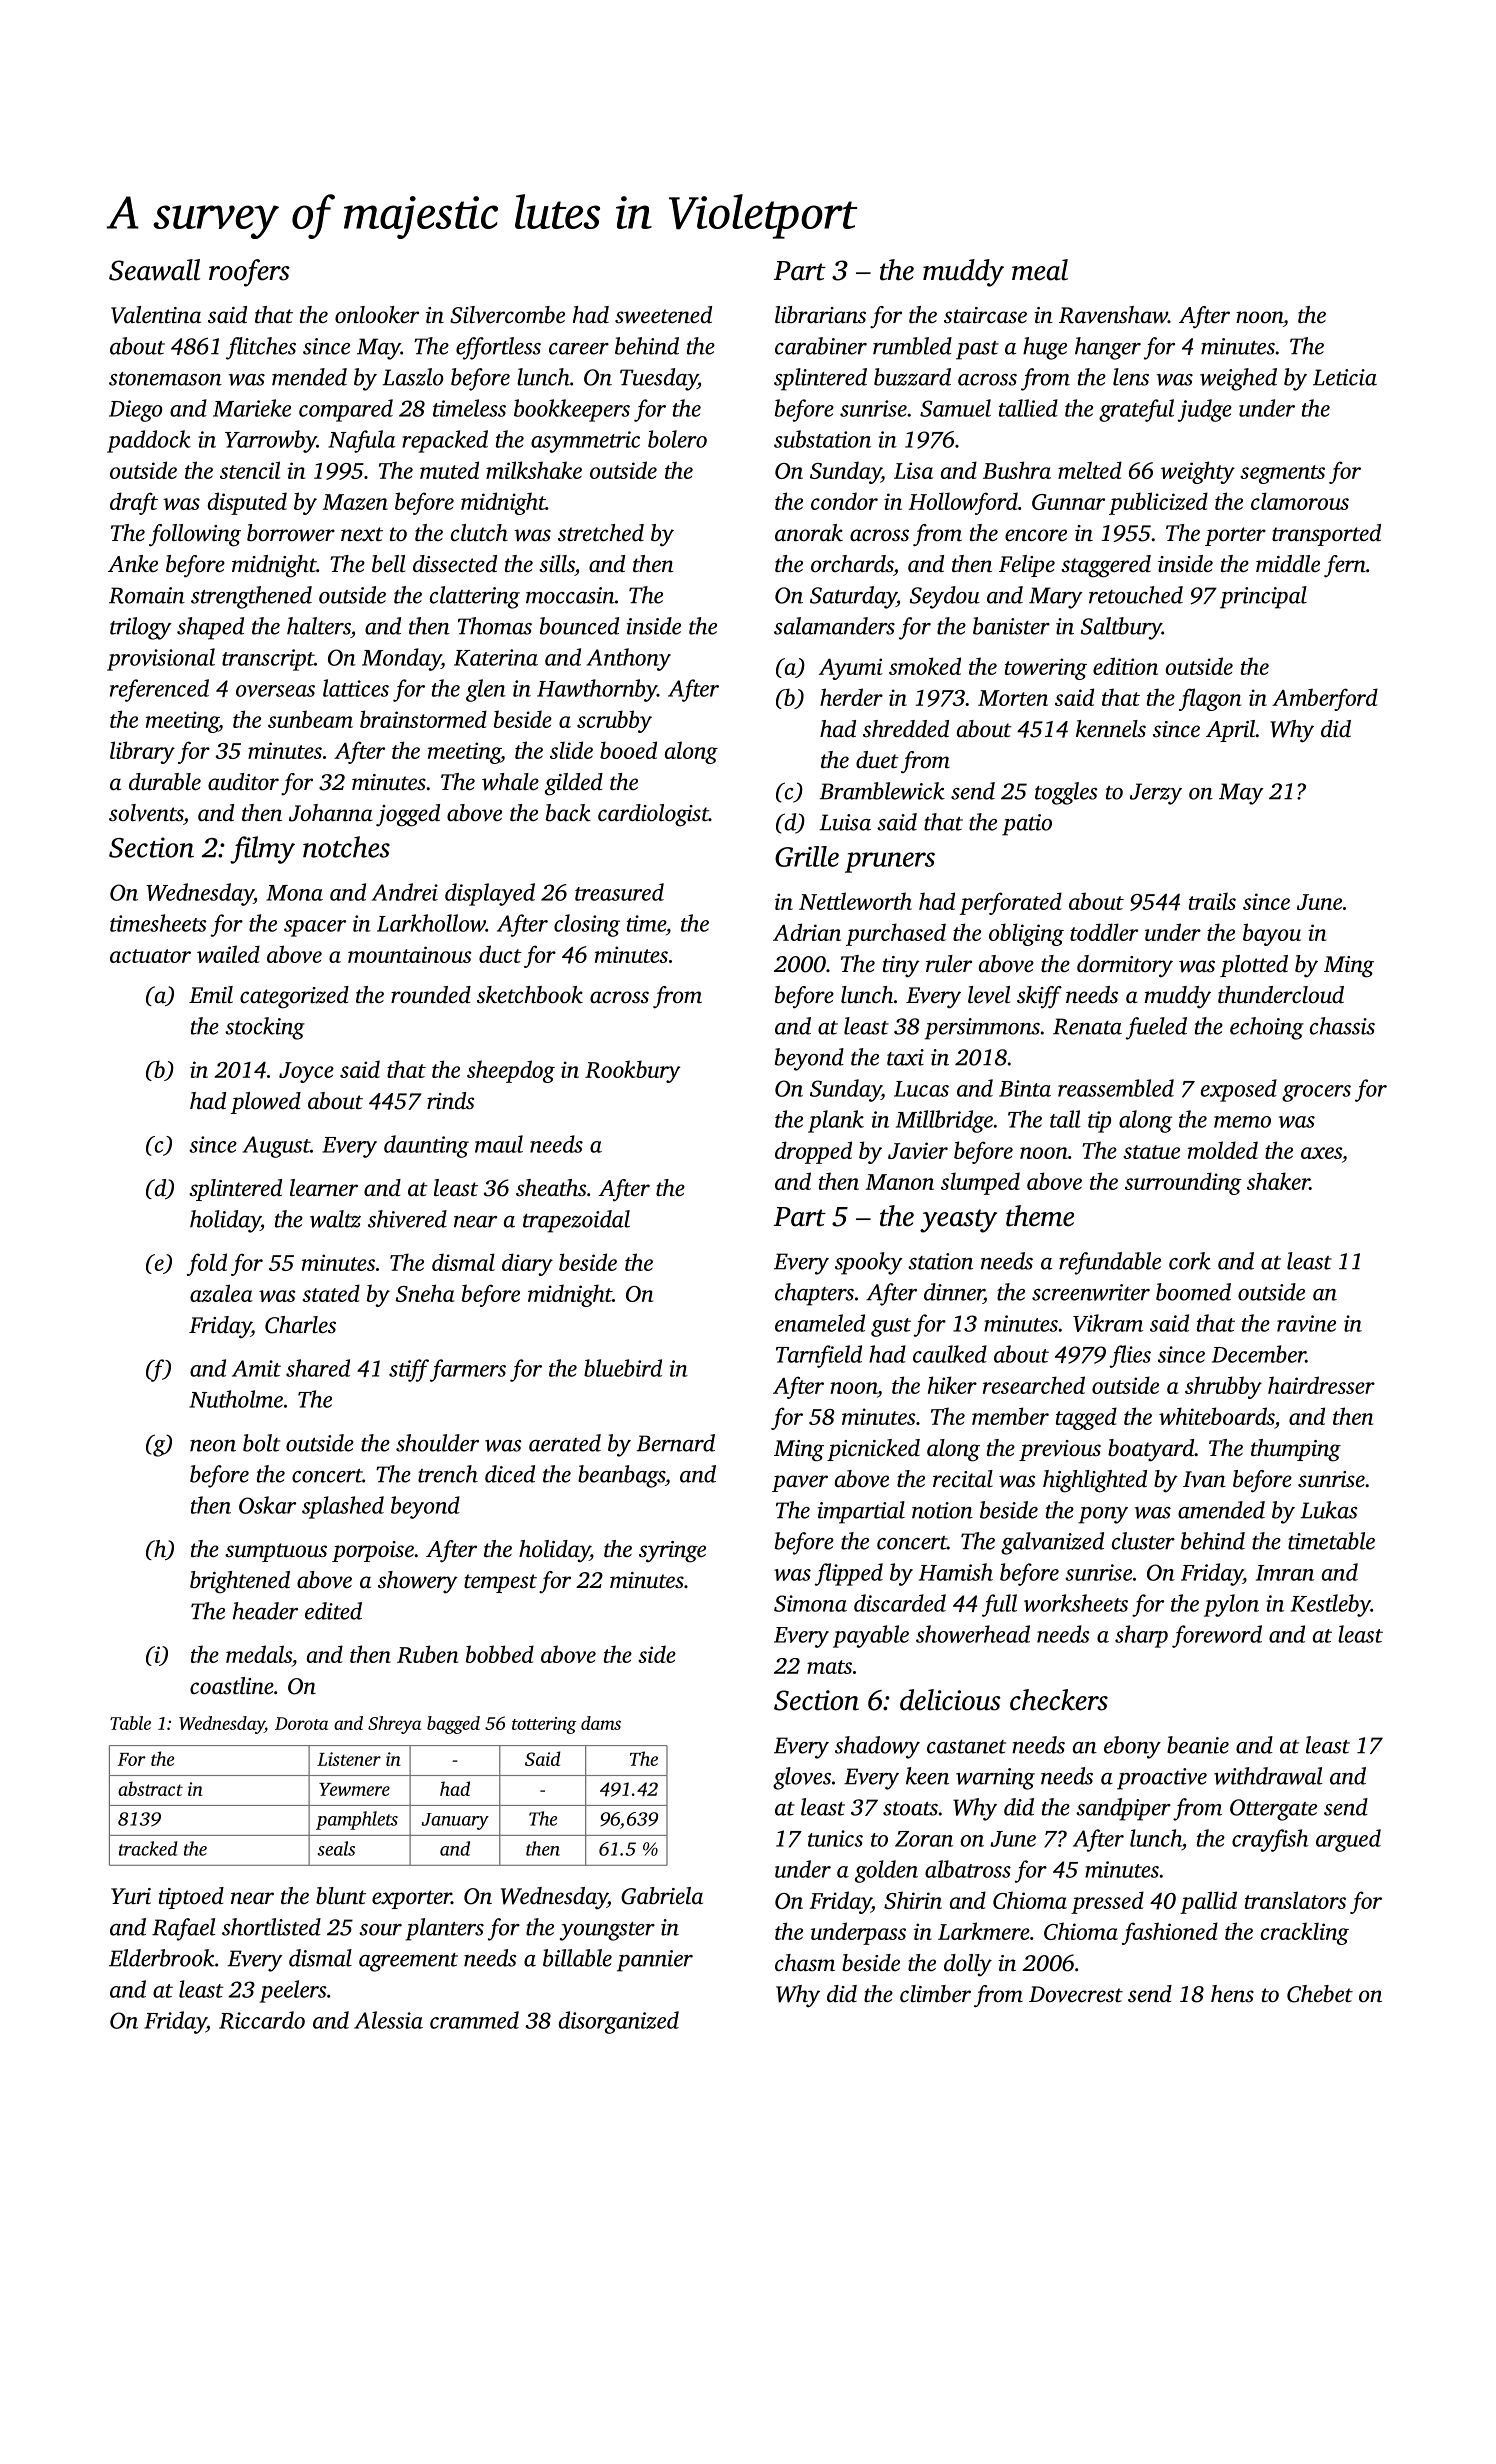 The width and height of the screenshot is (1496, 2464). What do you see at coordinates (154, 270) in the screenshot?
I see `Seawall` at bounding box center [154, 270].
